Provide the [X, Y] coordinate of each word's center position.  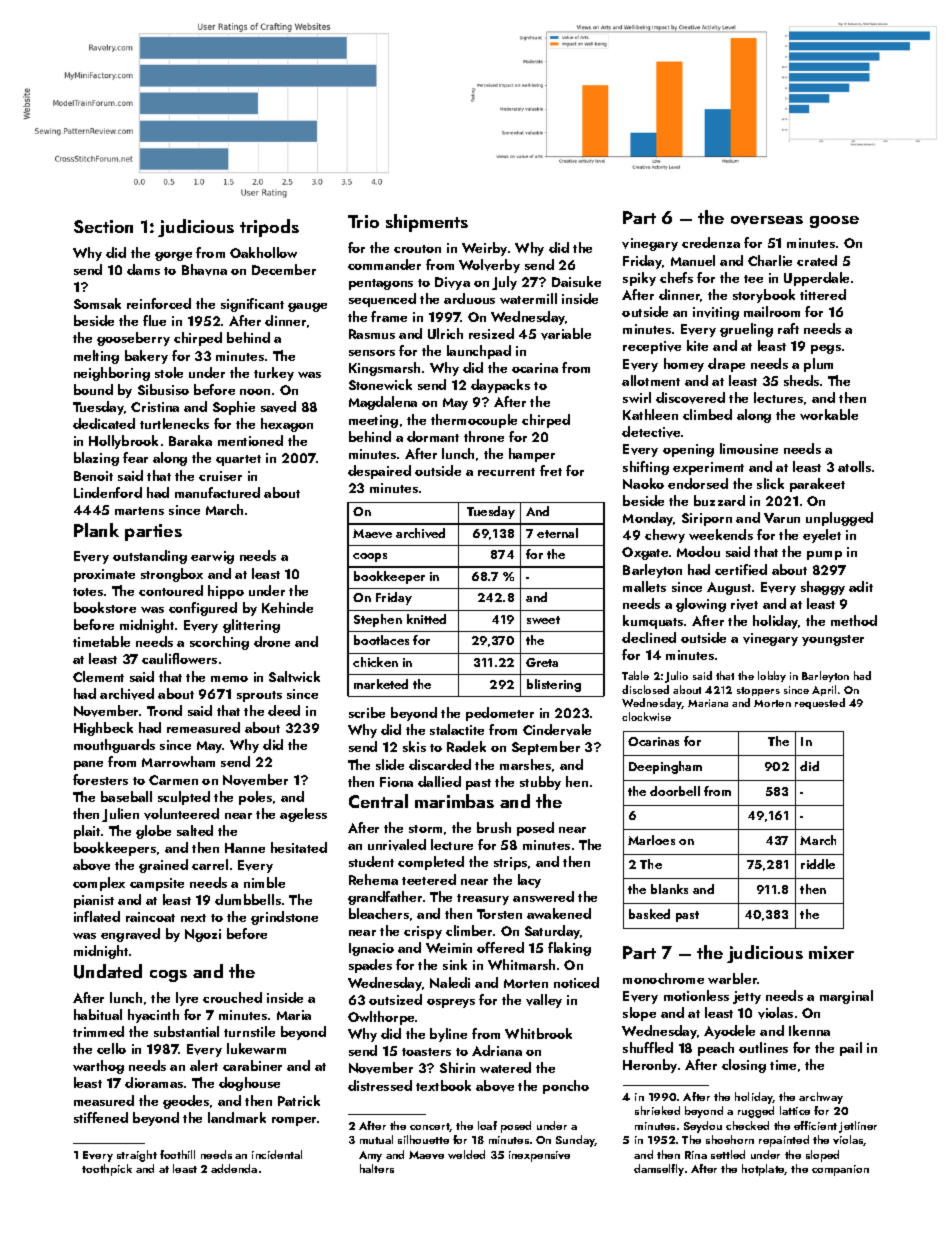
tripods [269, 228]
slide [390, 764]
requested [820, 703]
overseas [767, 220]
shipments [427, 223]
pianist [94, 901]
